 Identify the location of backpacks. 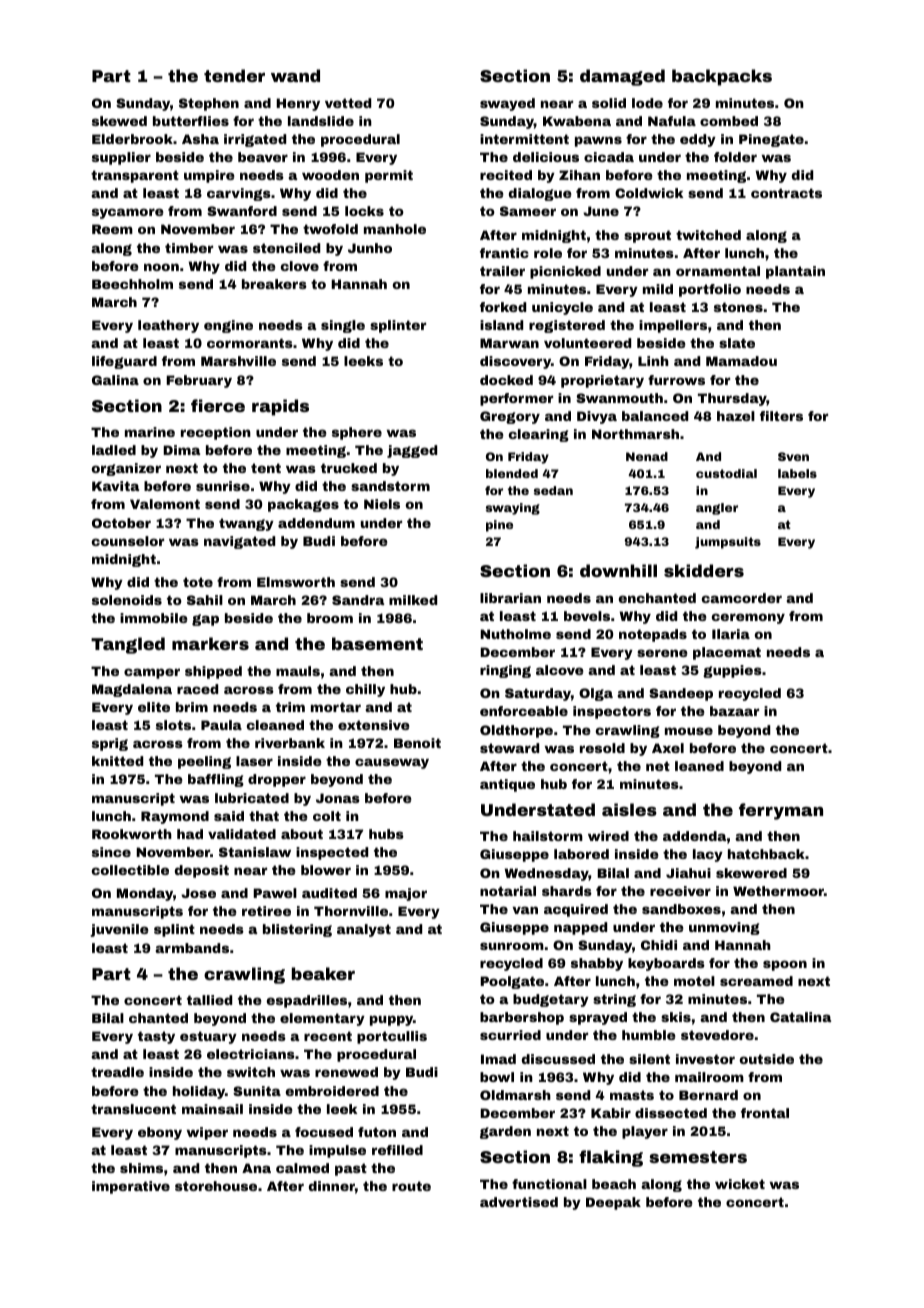
(722, 77).
